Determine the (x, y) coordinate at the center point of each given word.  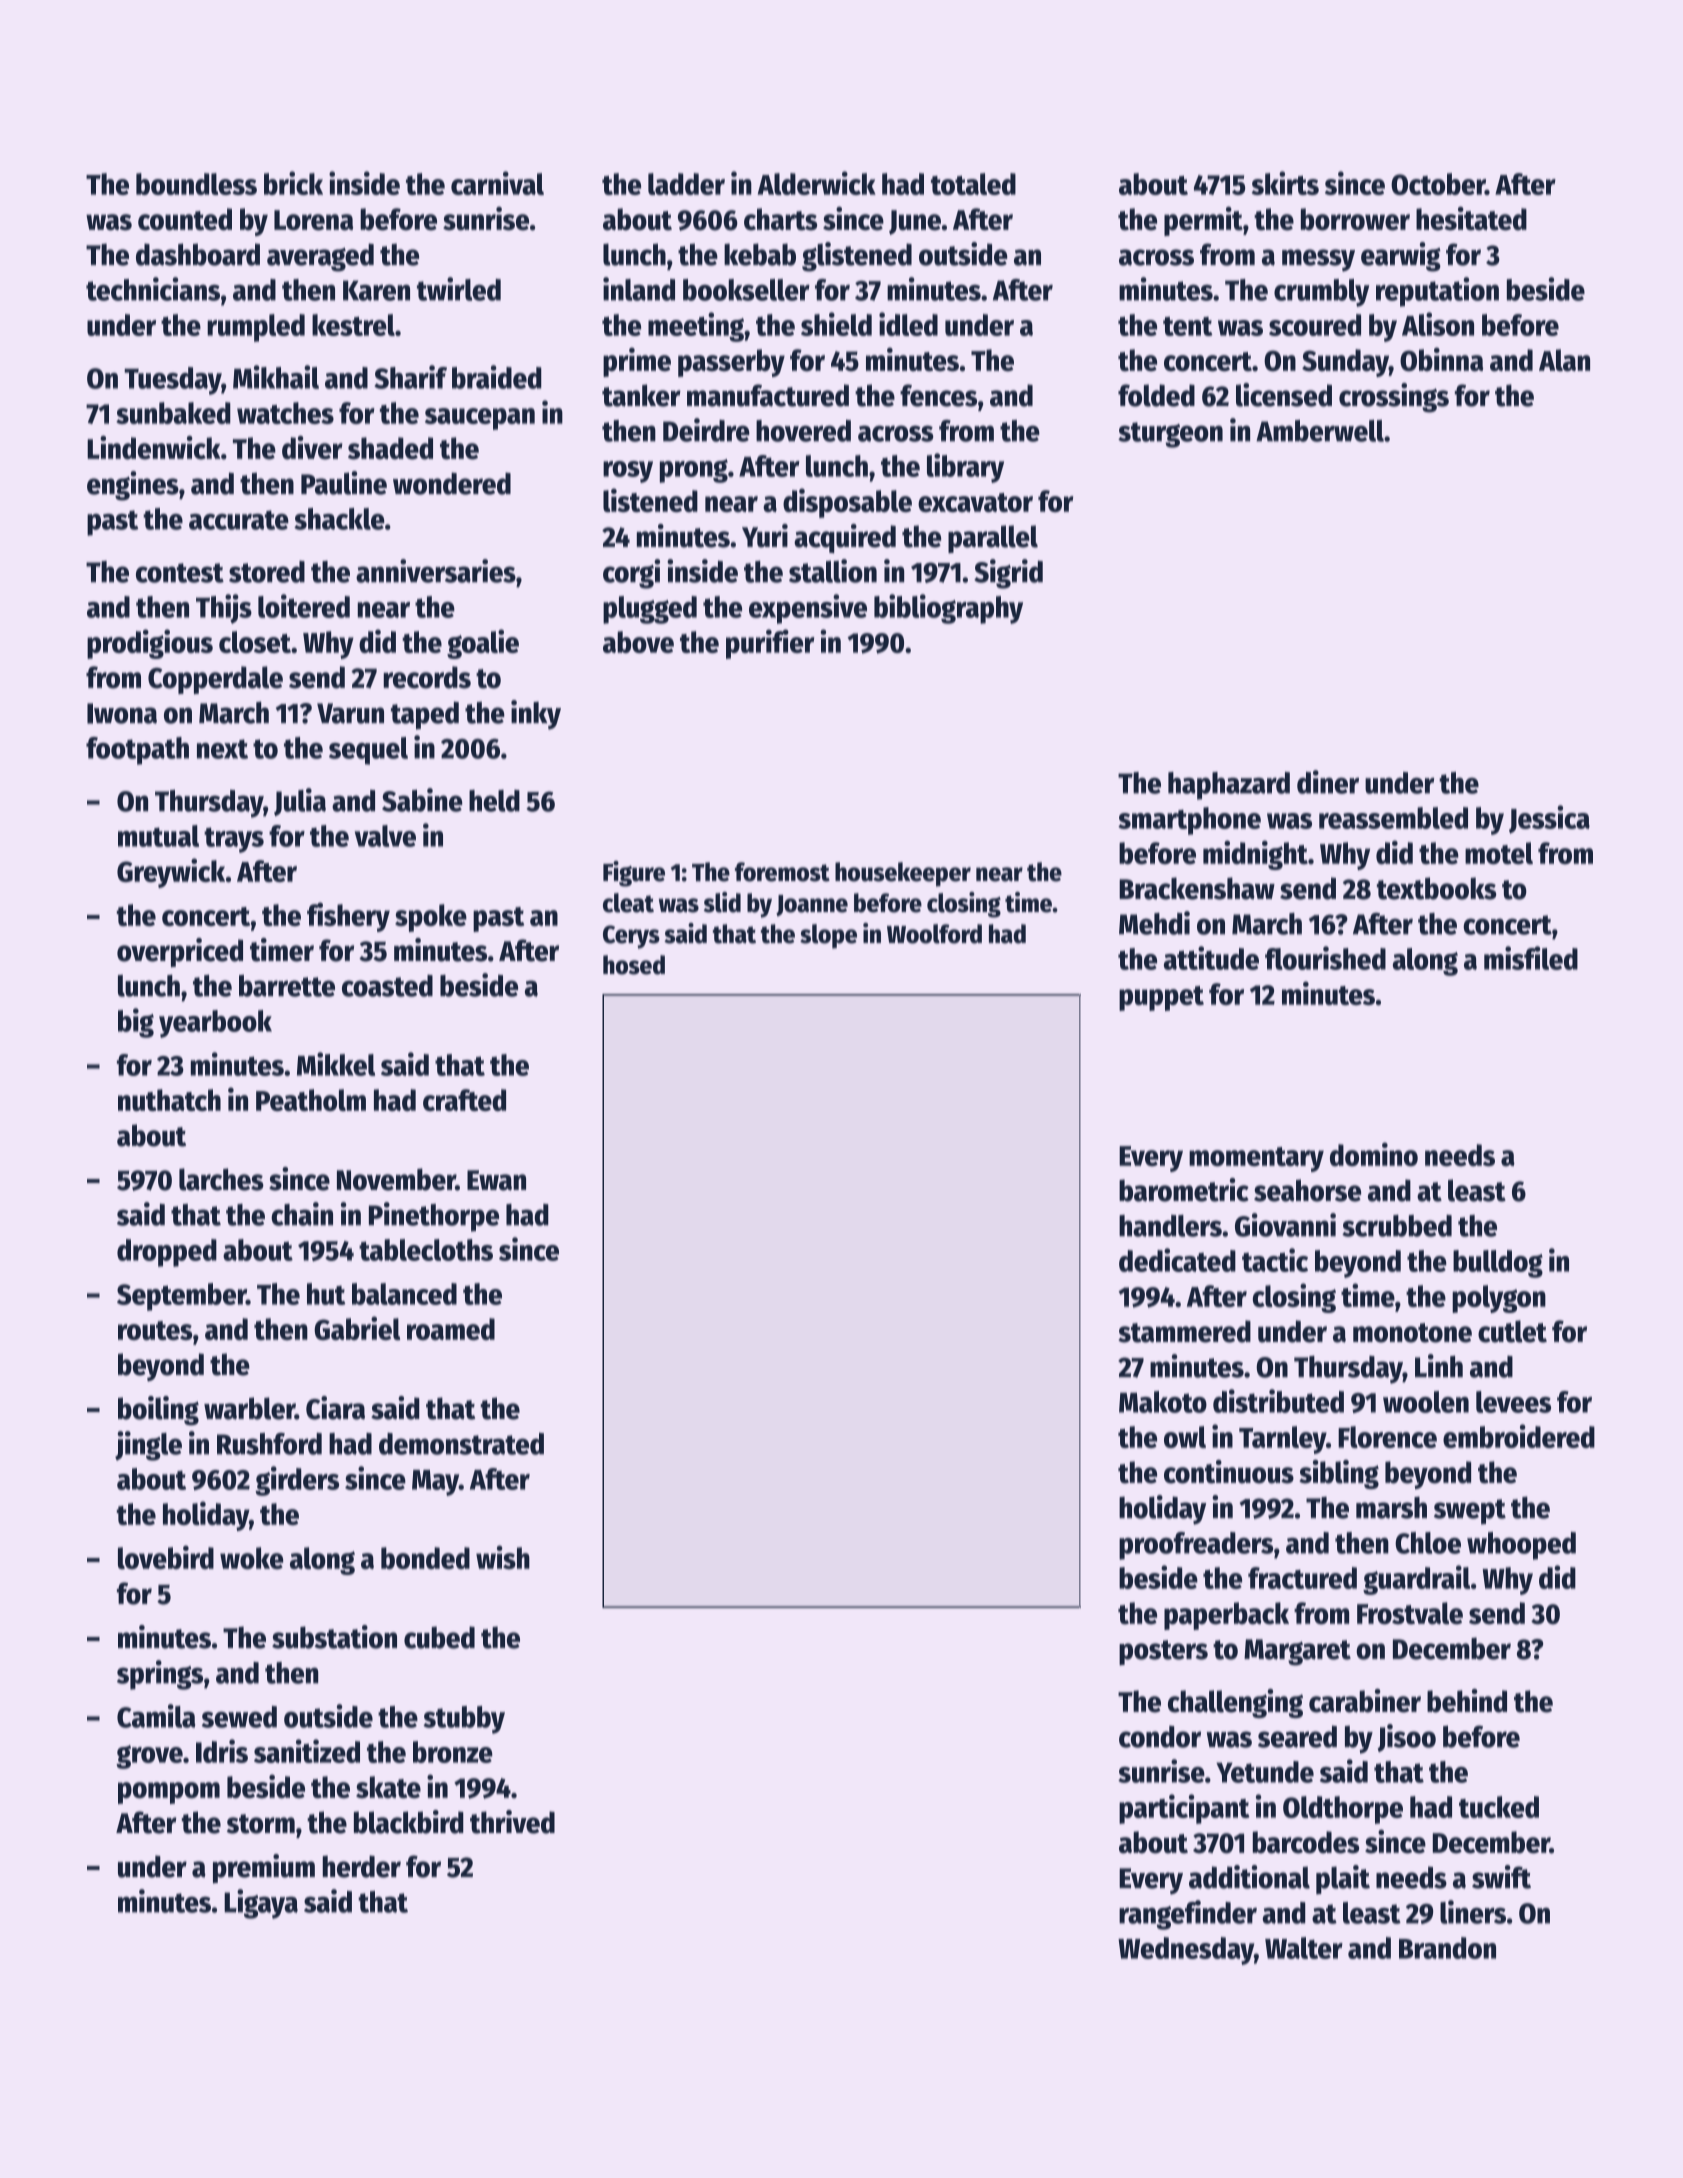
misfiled (1531, 958)
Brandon (1447, 1948)
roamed (451, 1329)
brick (293, 183)
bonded (425, 1558)
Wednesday (1186, 1951)
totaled (973, 184)
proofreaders (1196, 1546)
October (1438, 184)
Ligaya (261, 1904)
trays (234, 840)
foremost (782, 872)
